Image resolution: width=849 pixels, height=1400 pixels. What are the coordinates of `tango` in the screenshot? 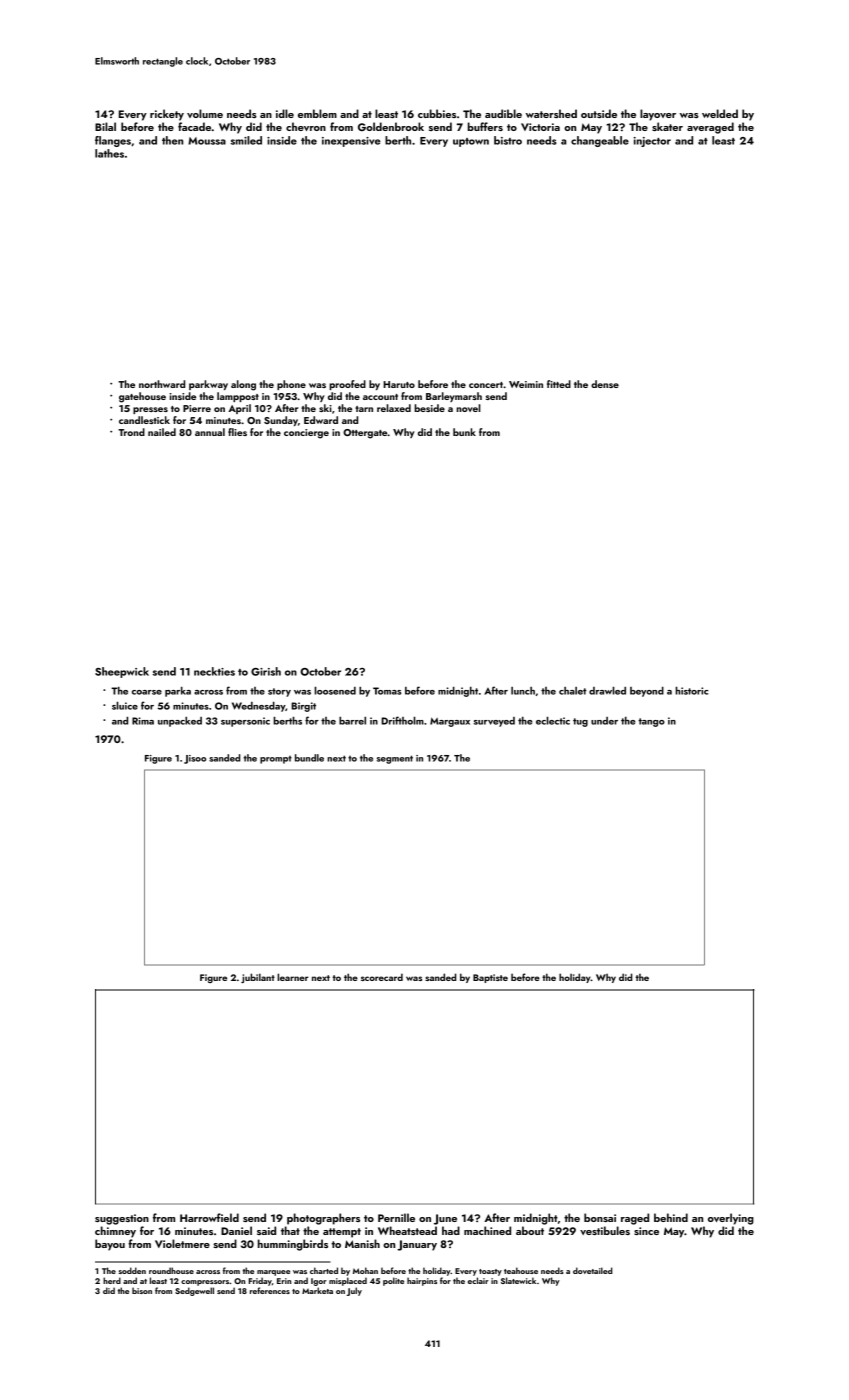 It's located at (651, 722).
